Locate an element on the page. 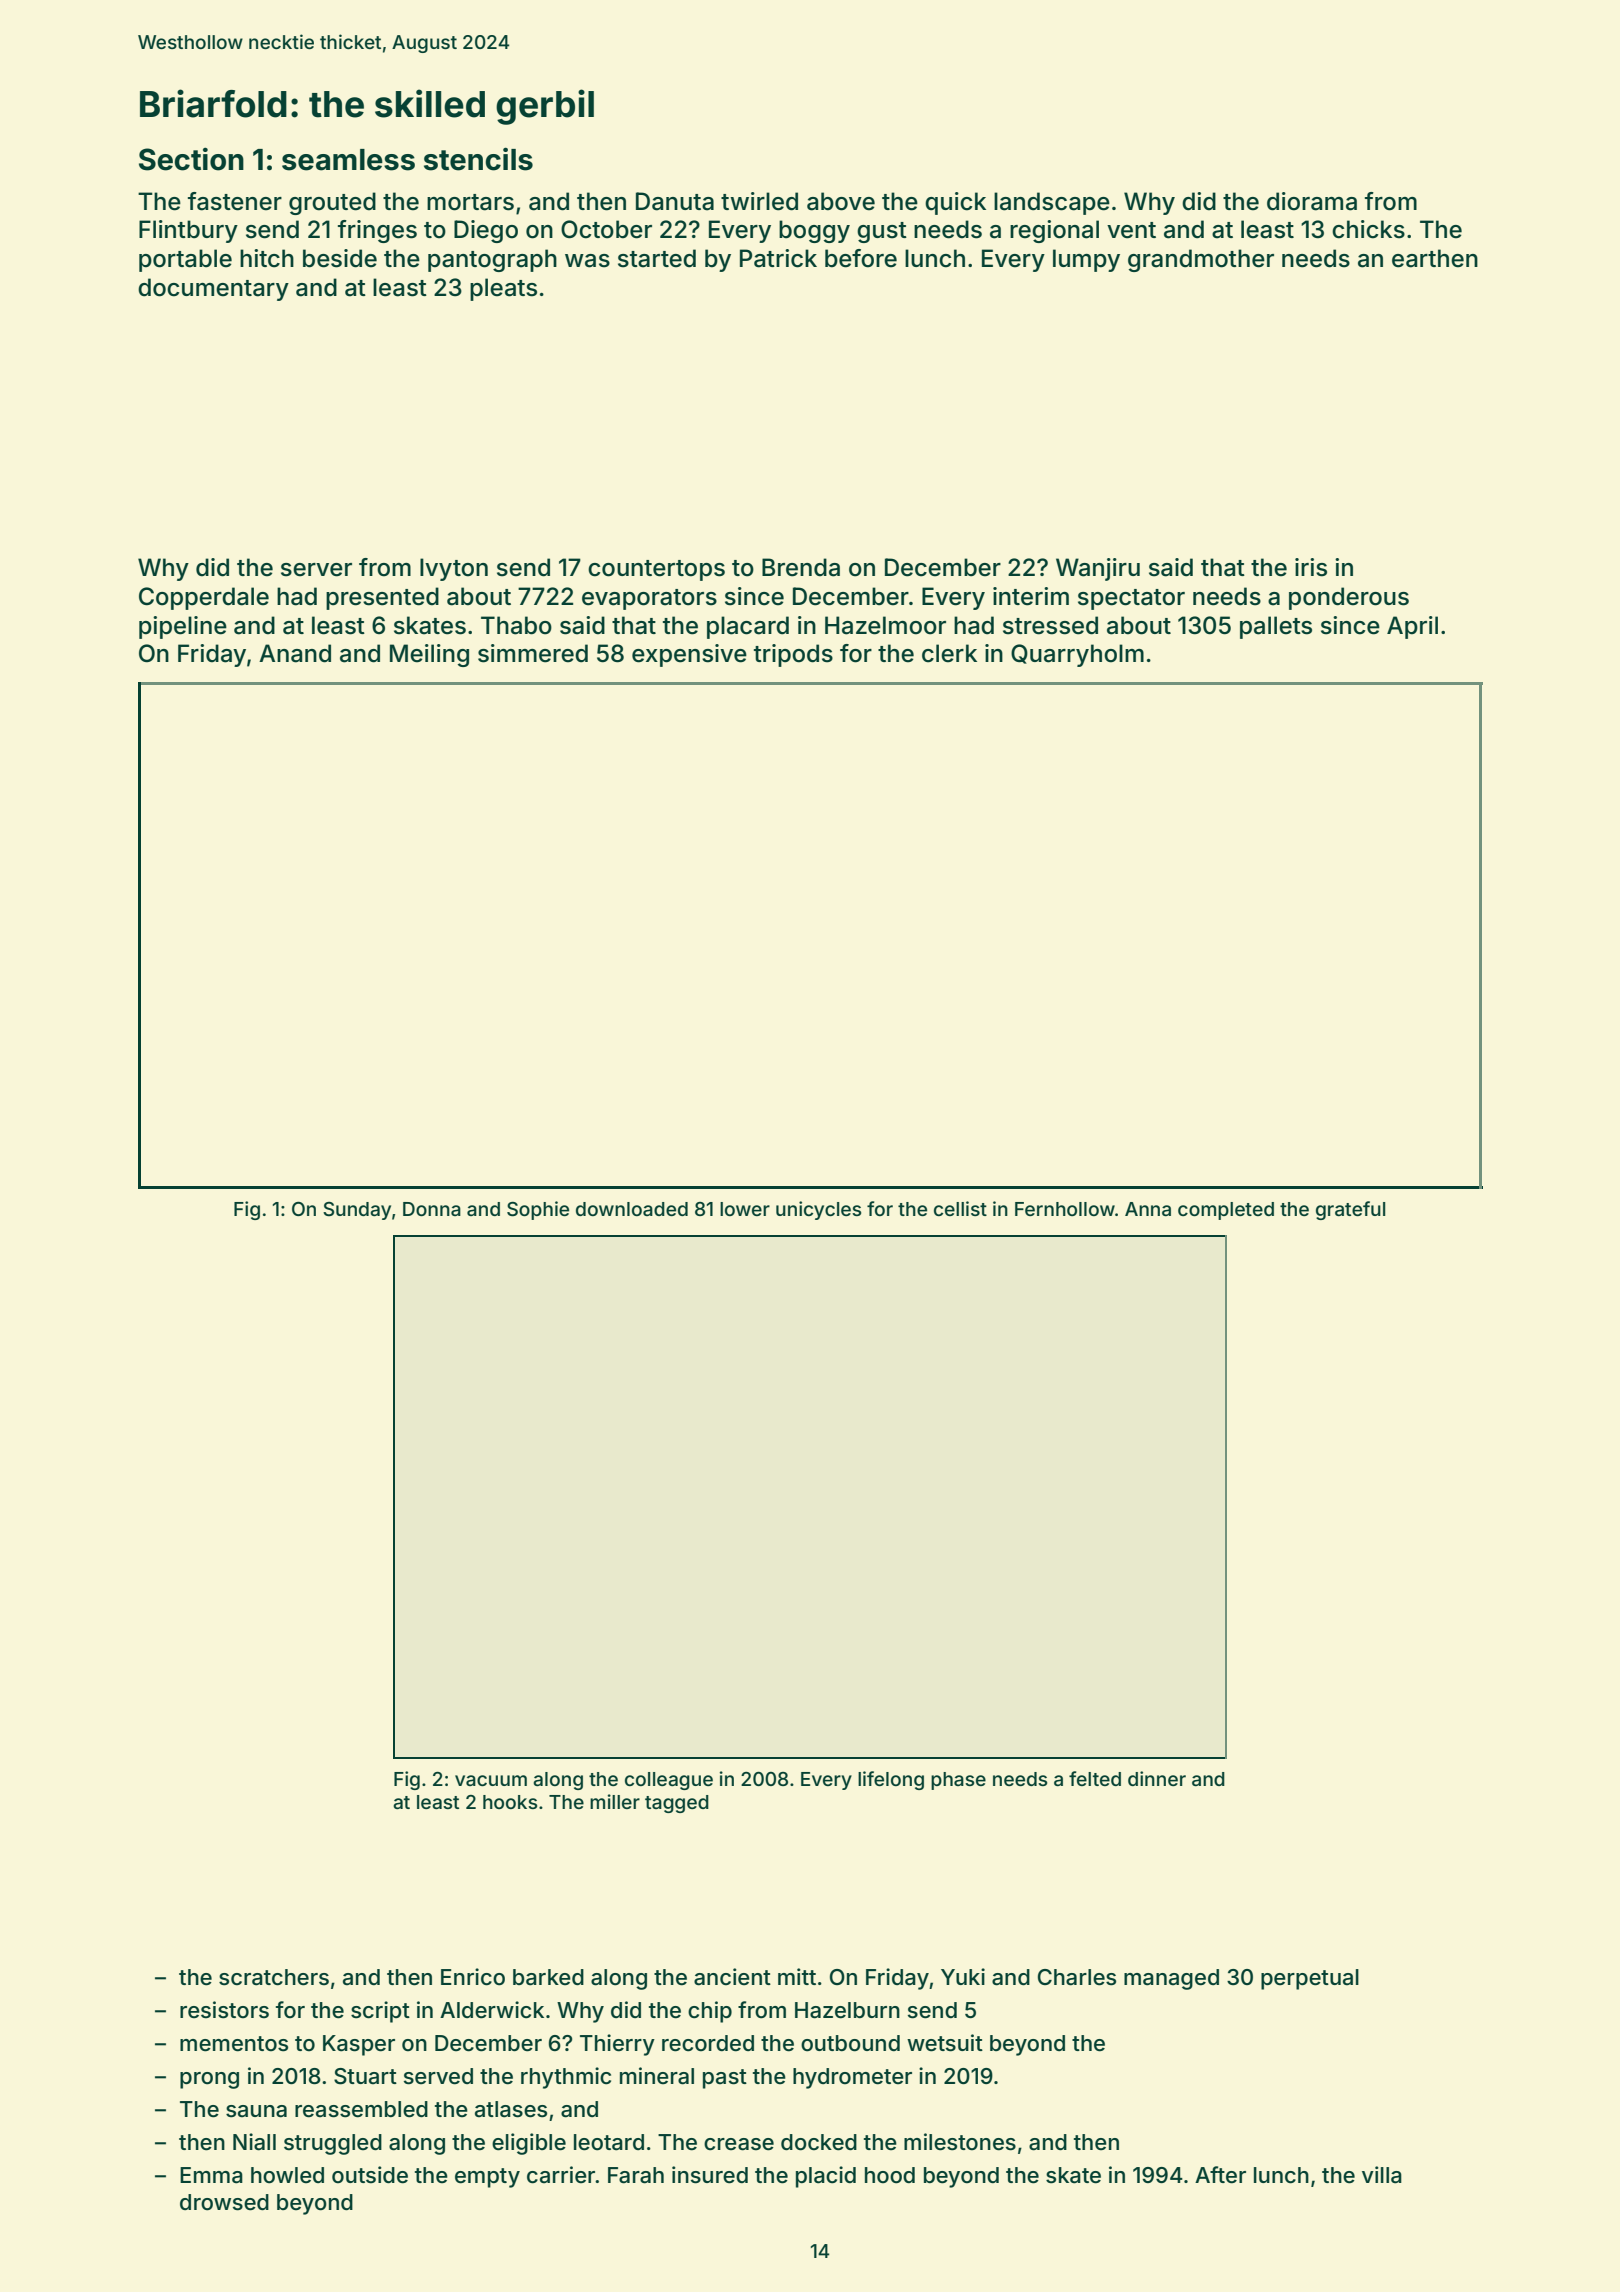 Image resolution: width=1620 pixels, height=2292 pixels. clerk is located at coordinates (949, 653).
